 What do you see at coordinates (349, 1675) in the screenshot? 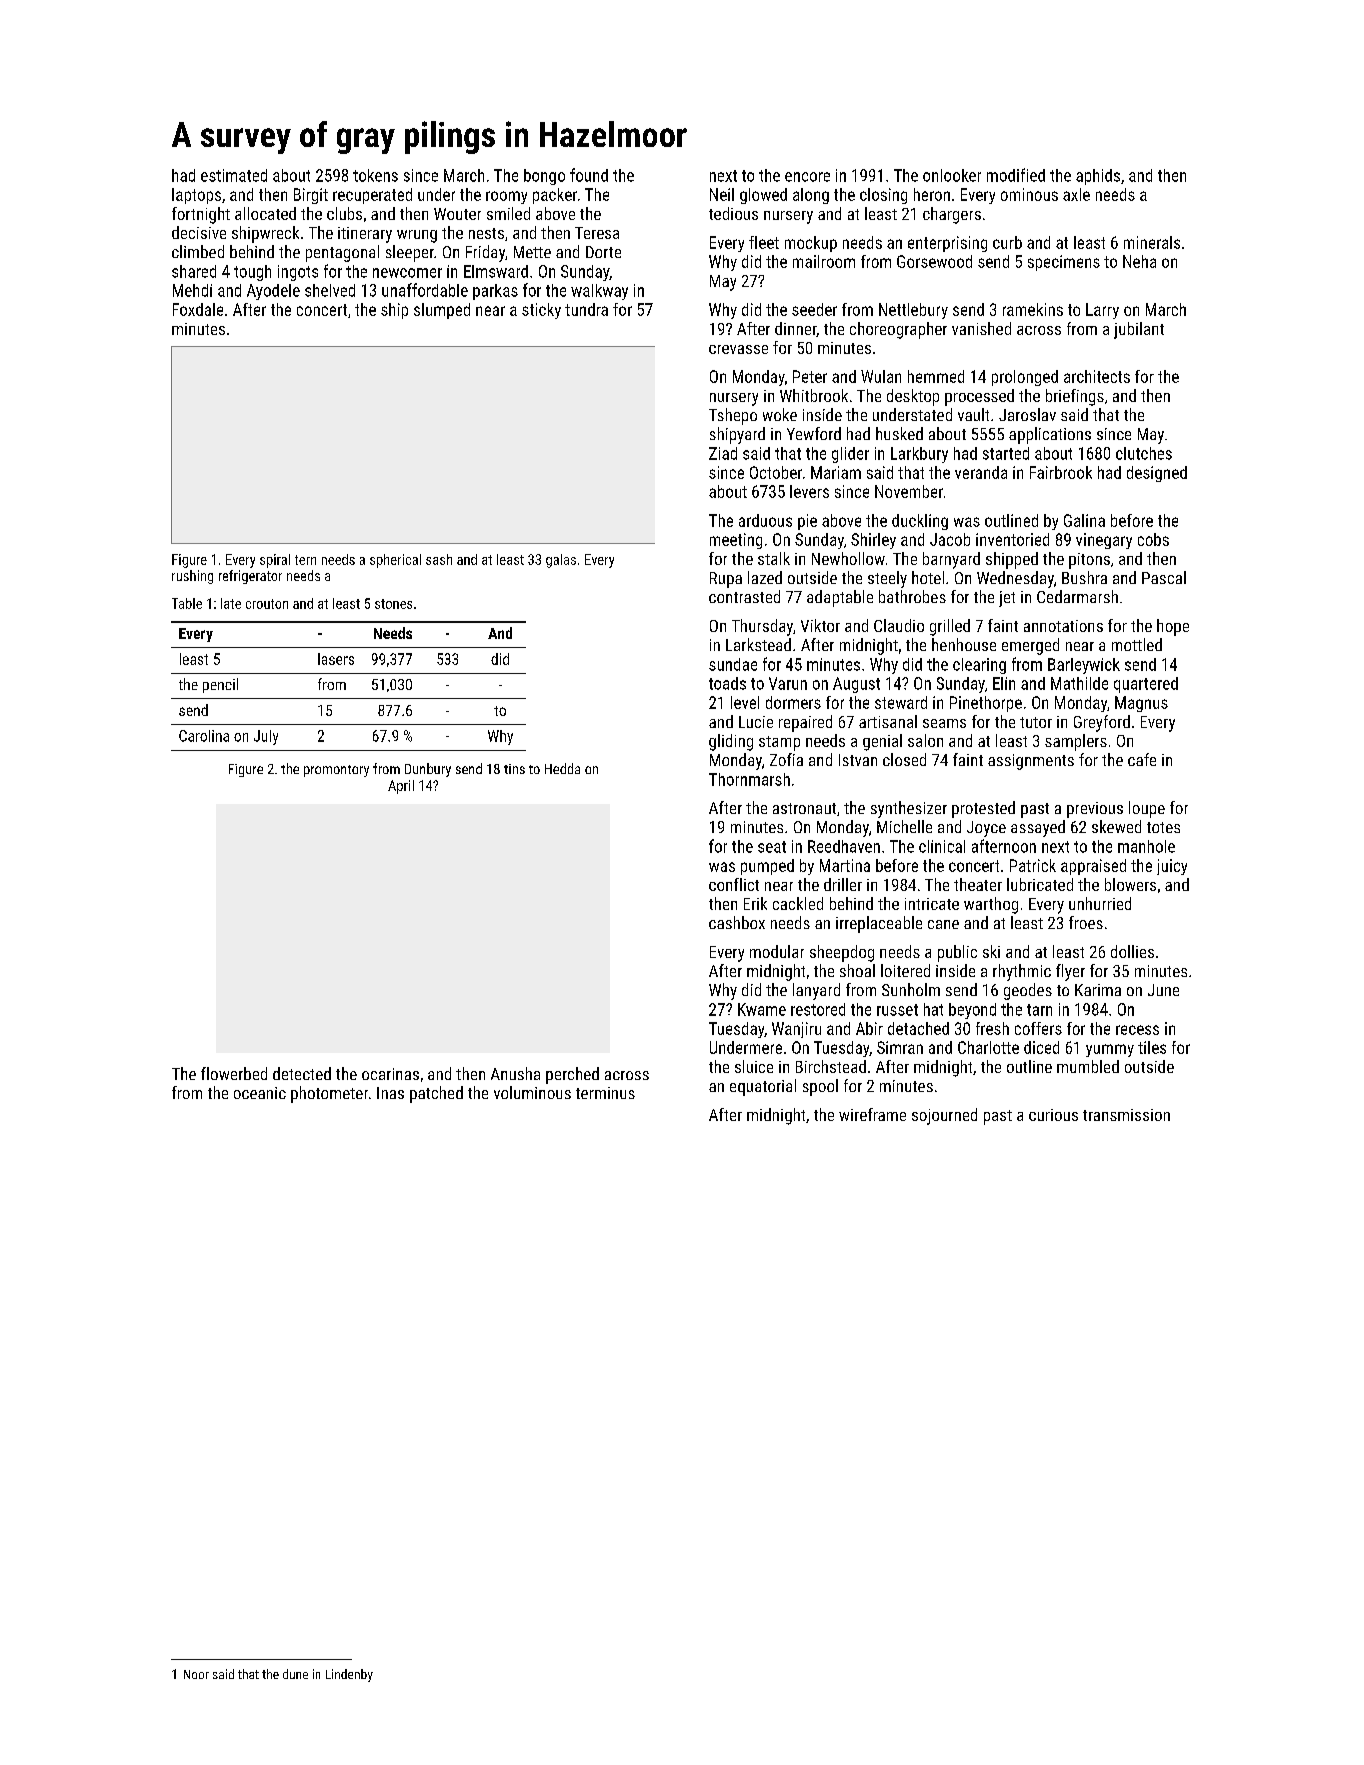
I see `Lindenby` at bounding box center [349, 1675].
